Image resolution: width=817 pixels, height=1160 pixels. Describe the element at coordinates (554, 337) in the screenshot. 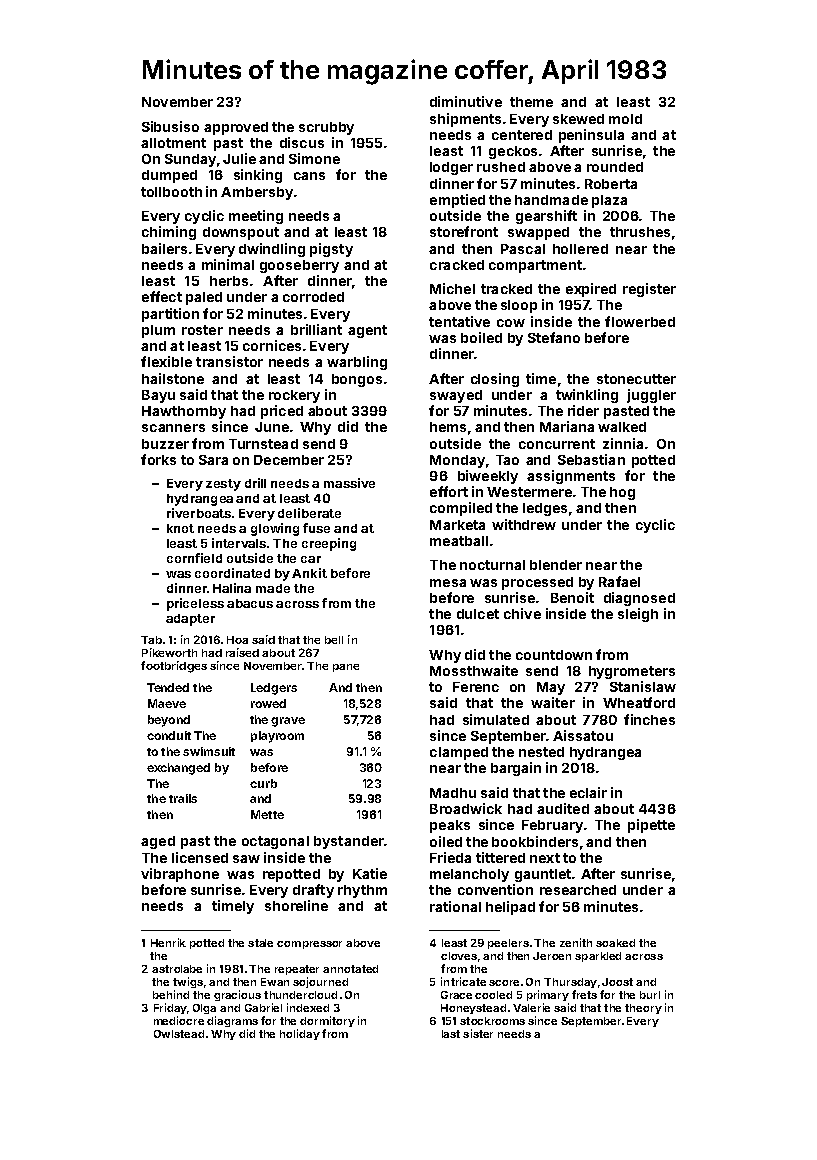

I see `Stefano` at that location.
